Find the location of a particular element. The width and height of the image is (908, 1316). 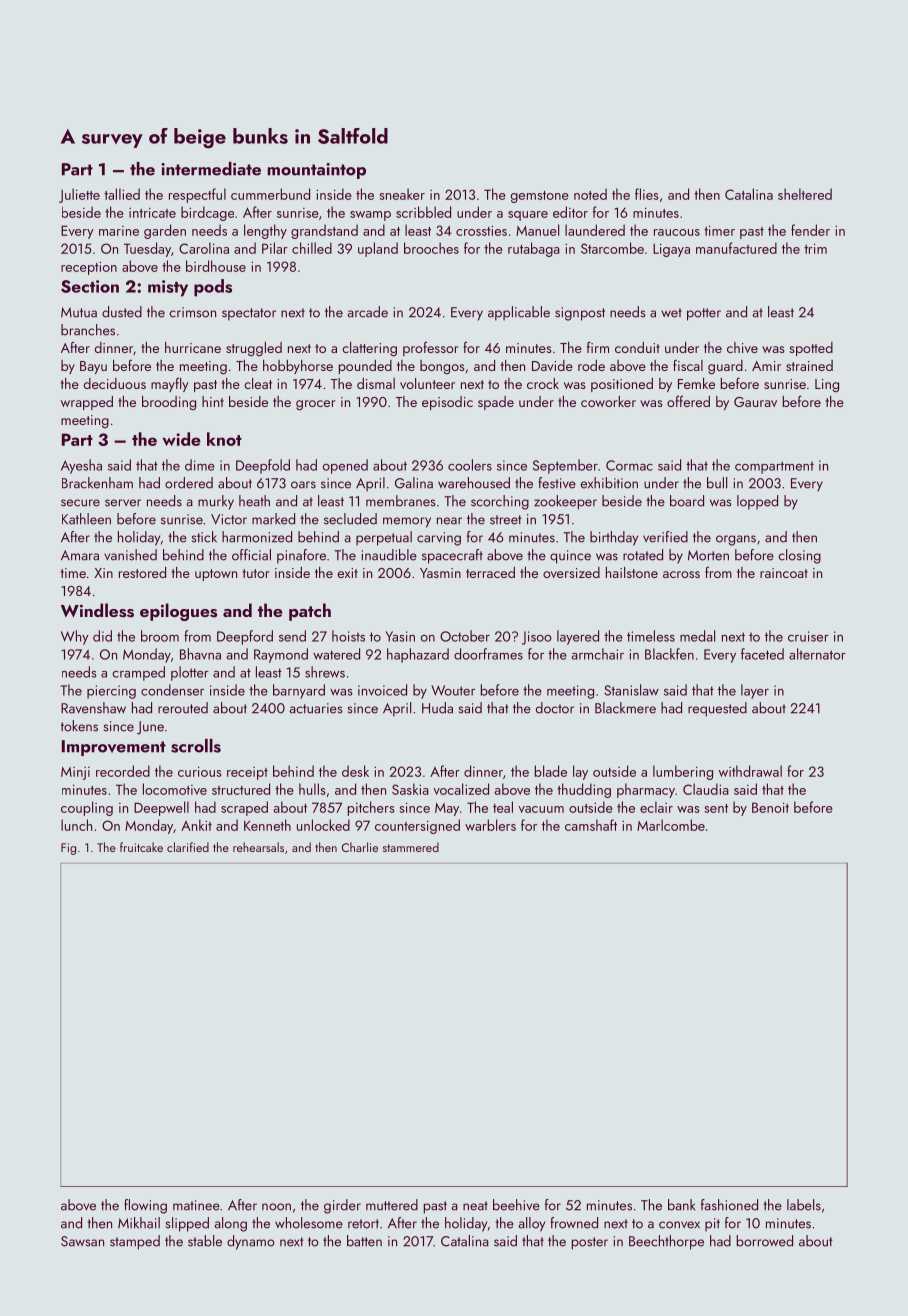

Juliette is located at coordinates (79, 195).
